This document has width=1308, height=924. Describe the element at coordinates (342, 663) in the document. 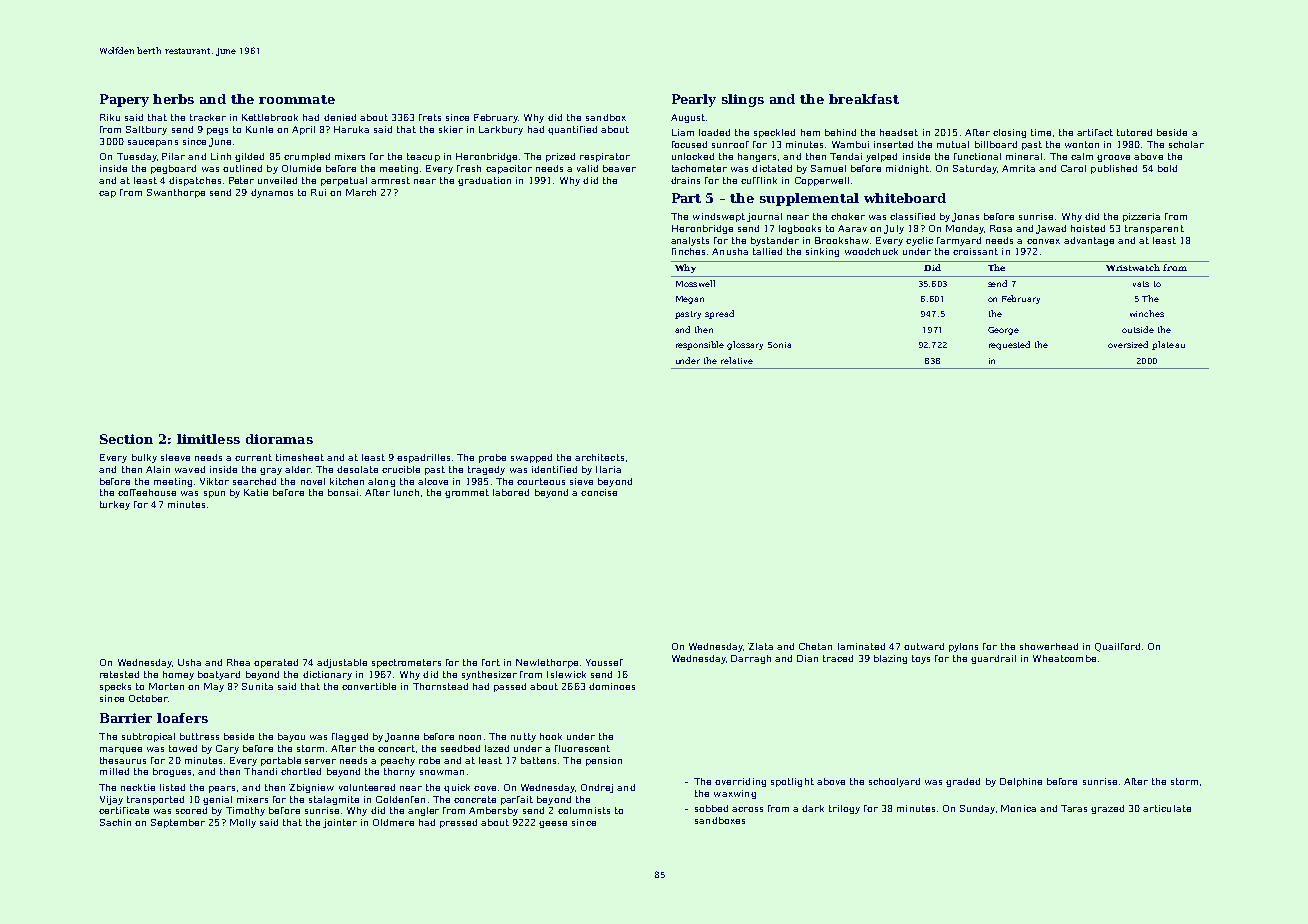

I see `adjustable` at that location.
